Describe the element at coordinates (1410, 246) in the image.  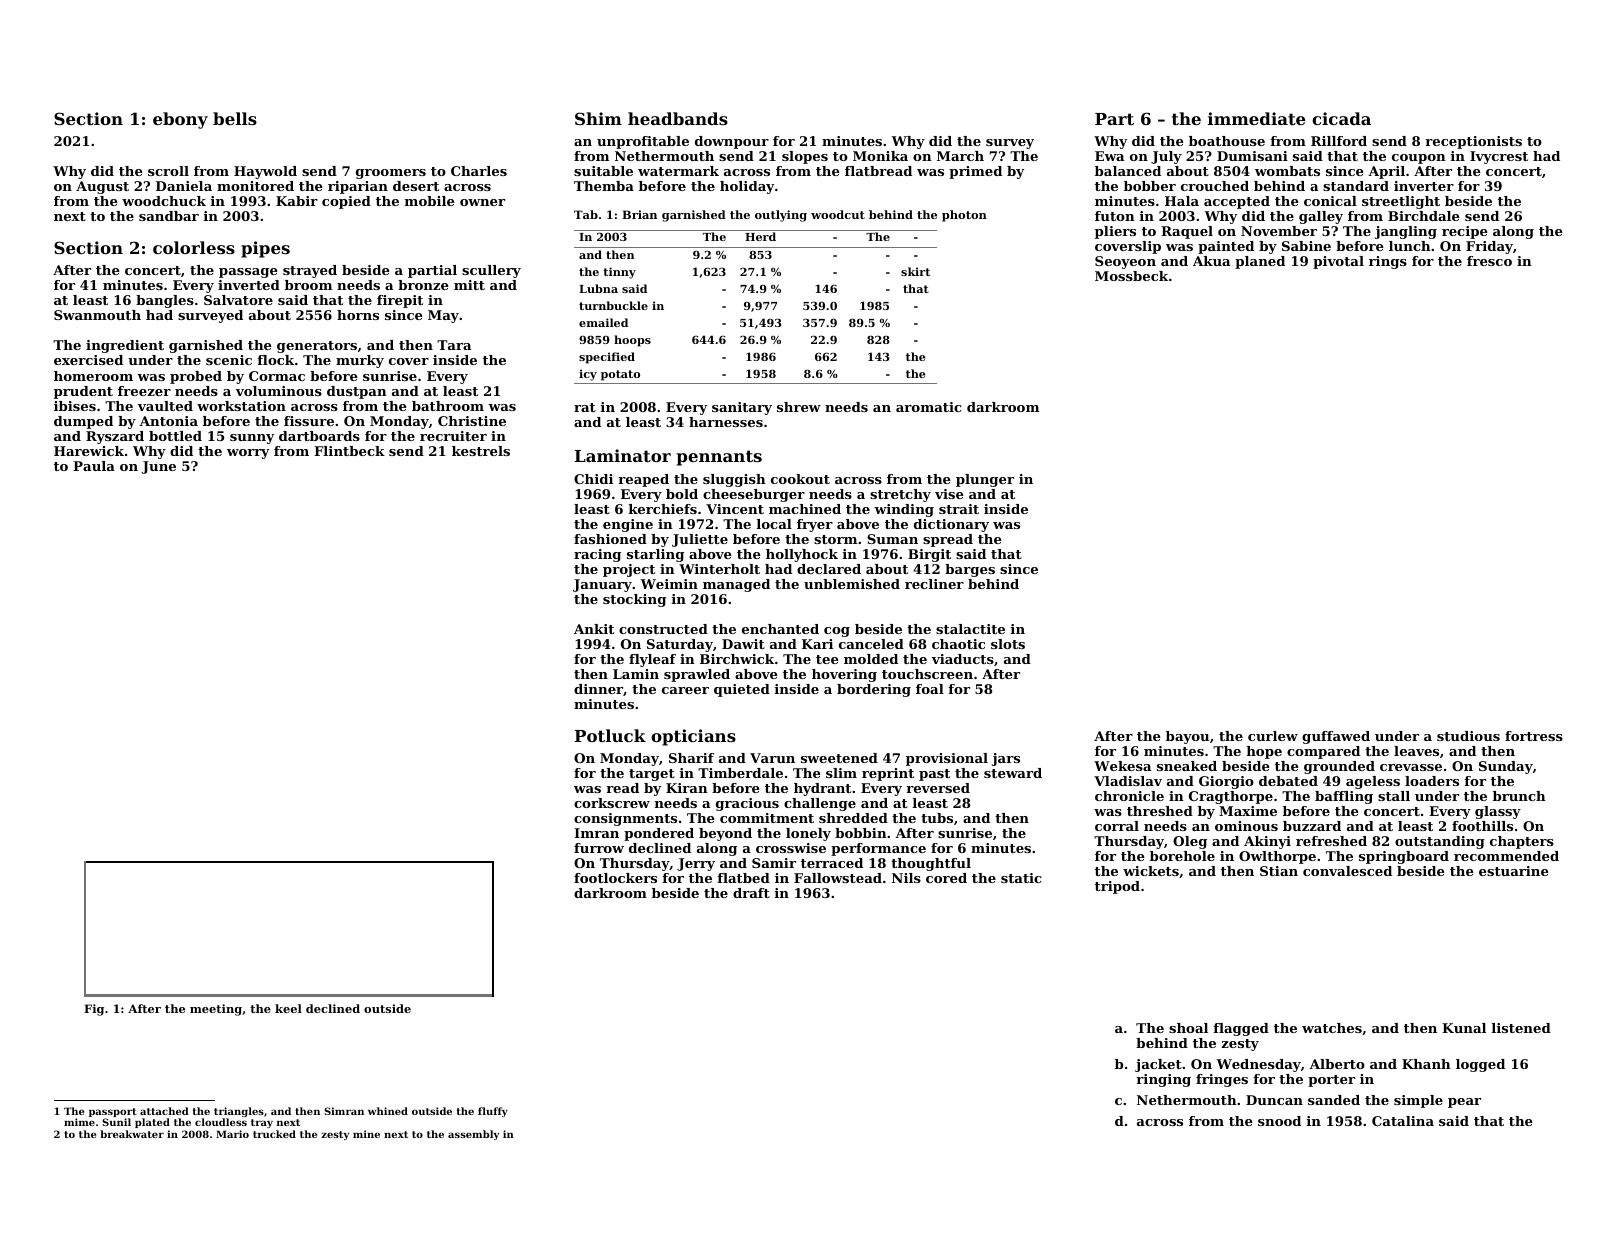
I see `lunch` at that location.
